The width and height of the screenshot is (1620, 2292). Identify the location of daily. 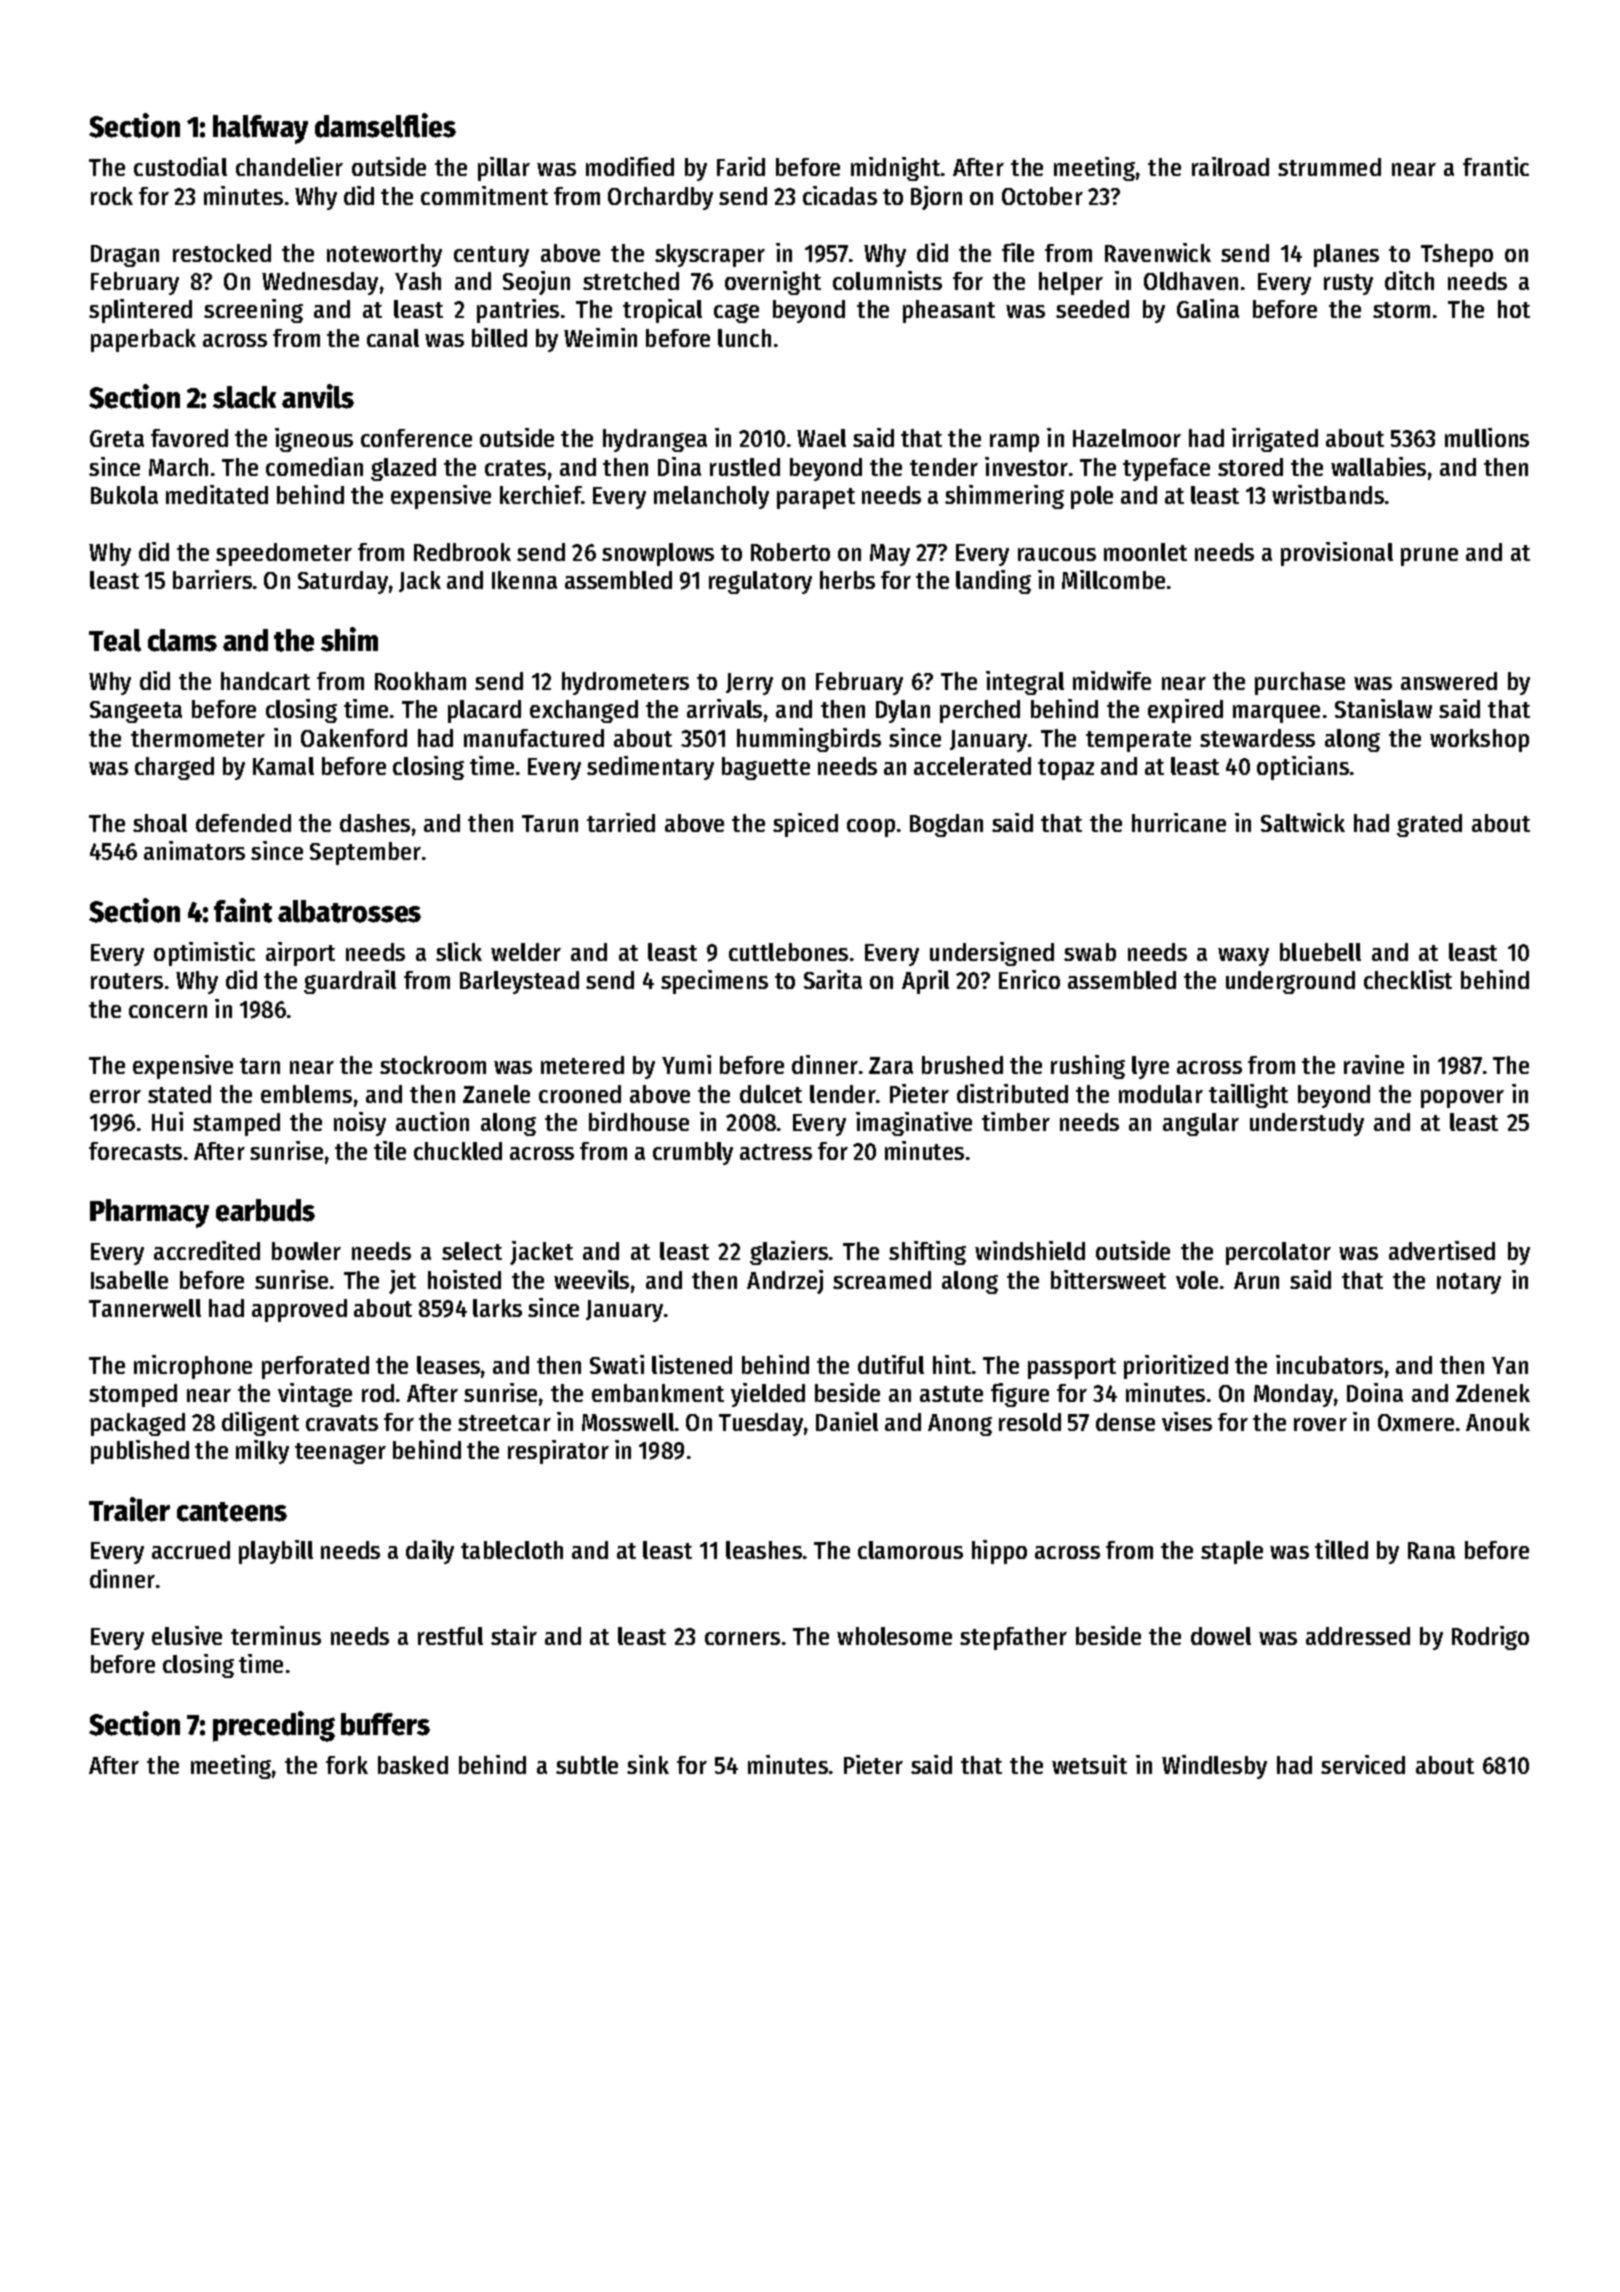
(430, 1552).
